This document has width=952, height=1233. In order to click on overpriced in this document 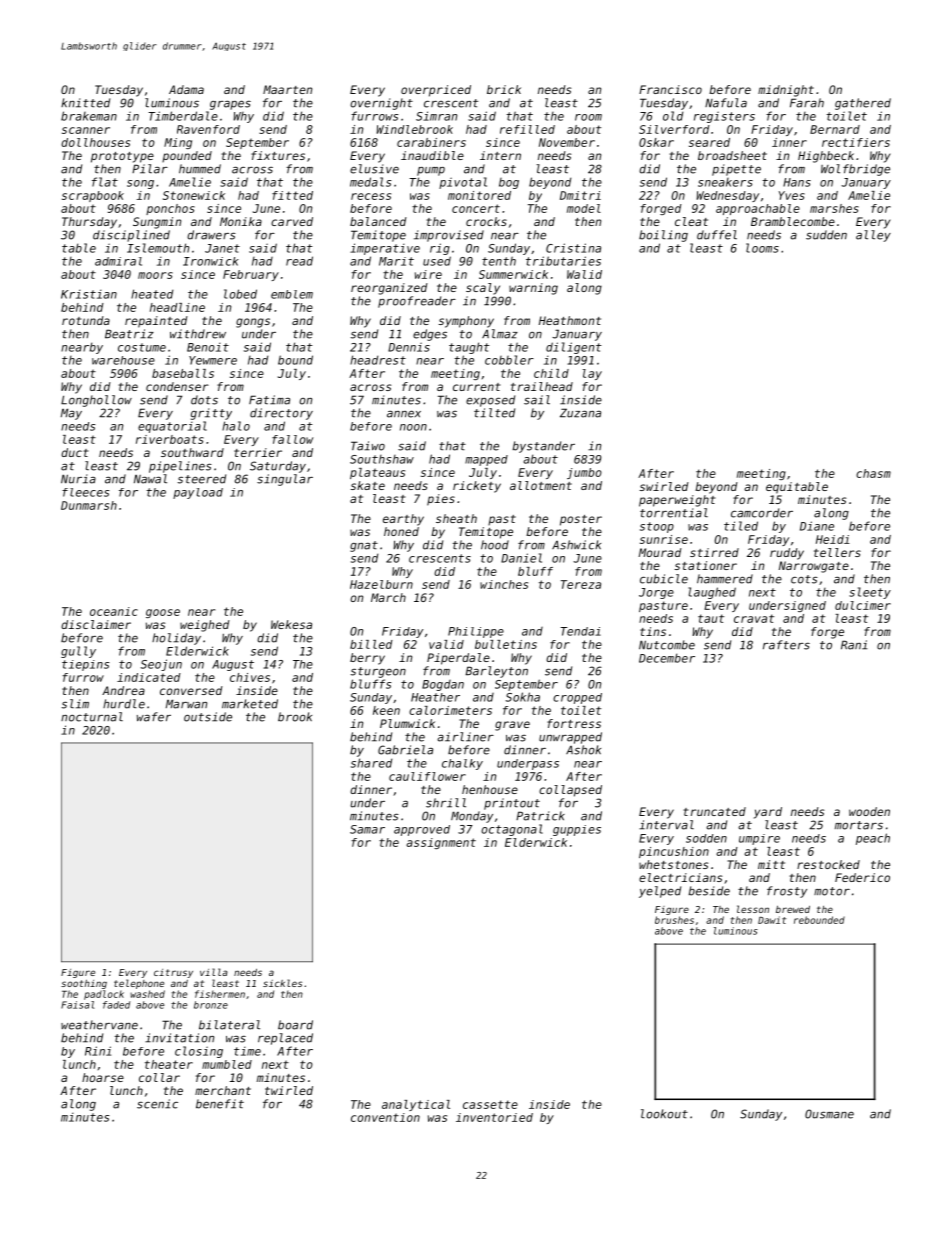, I will do `click(436, 91)`.
